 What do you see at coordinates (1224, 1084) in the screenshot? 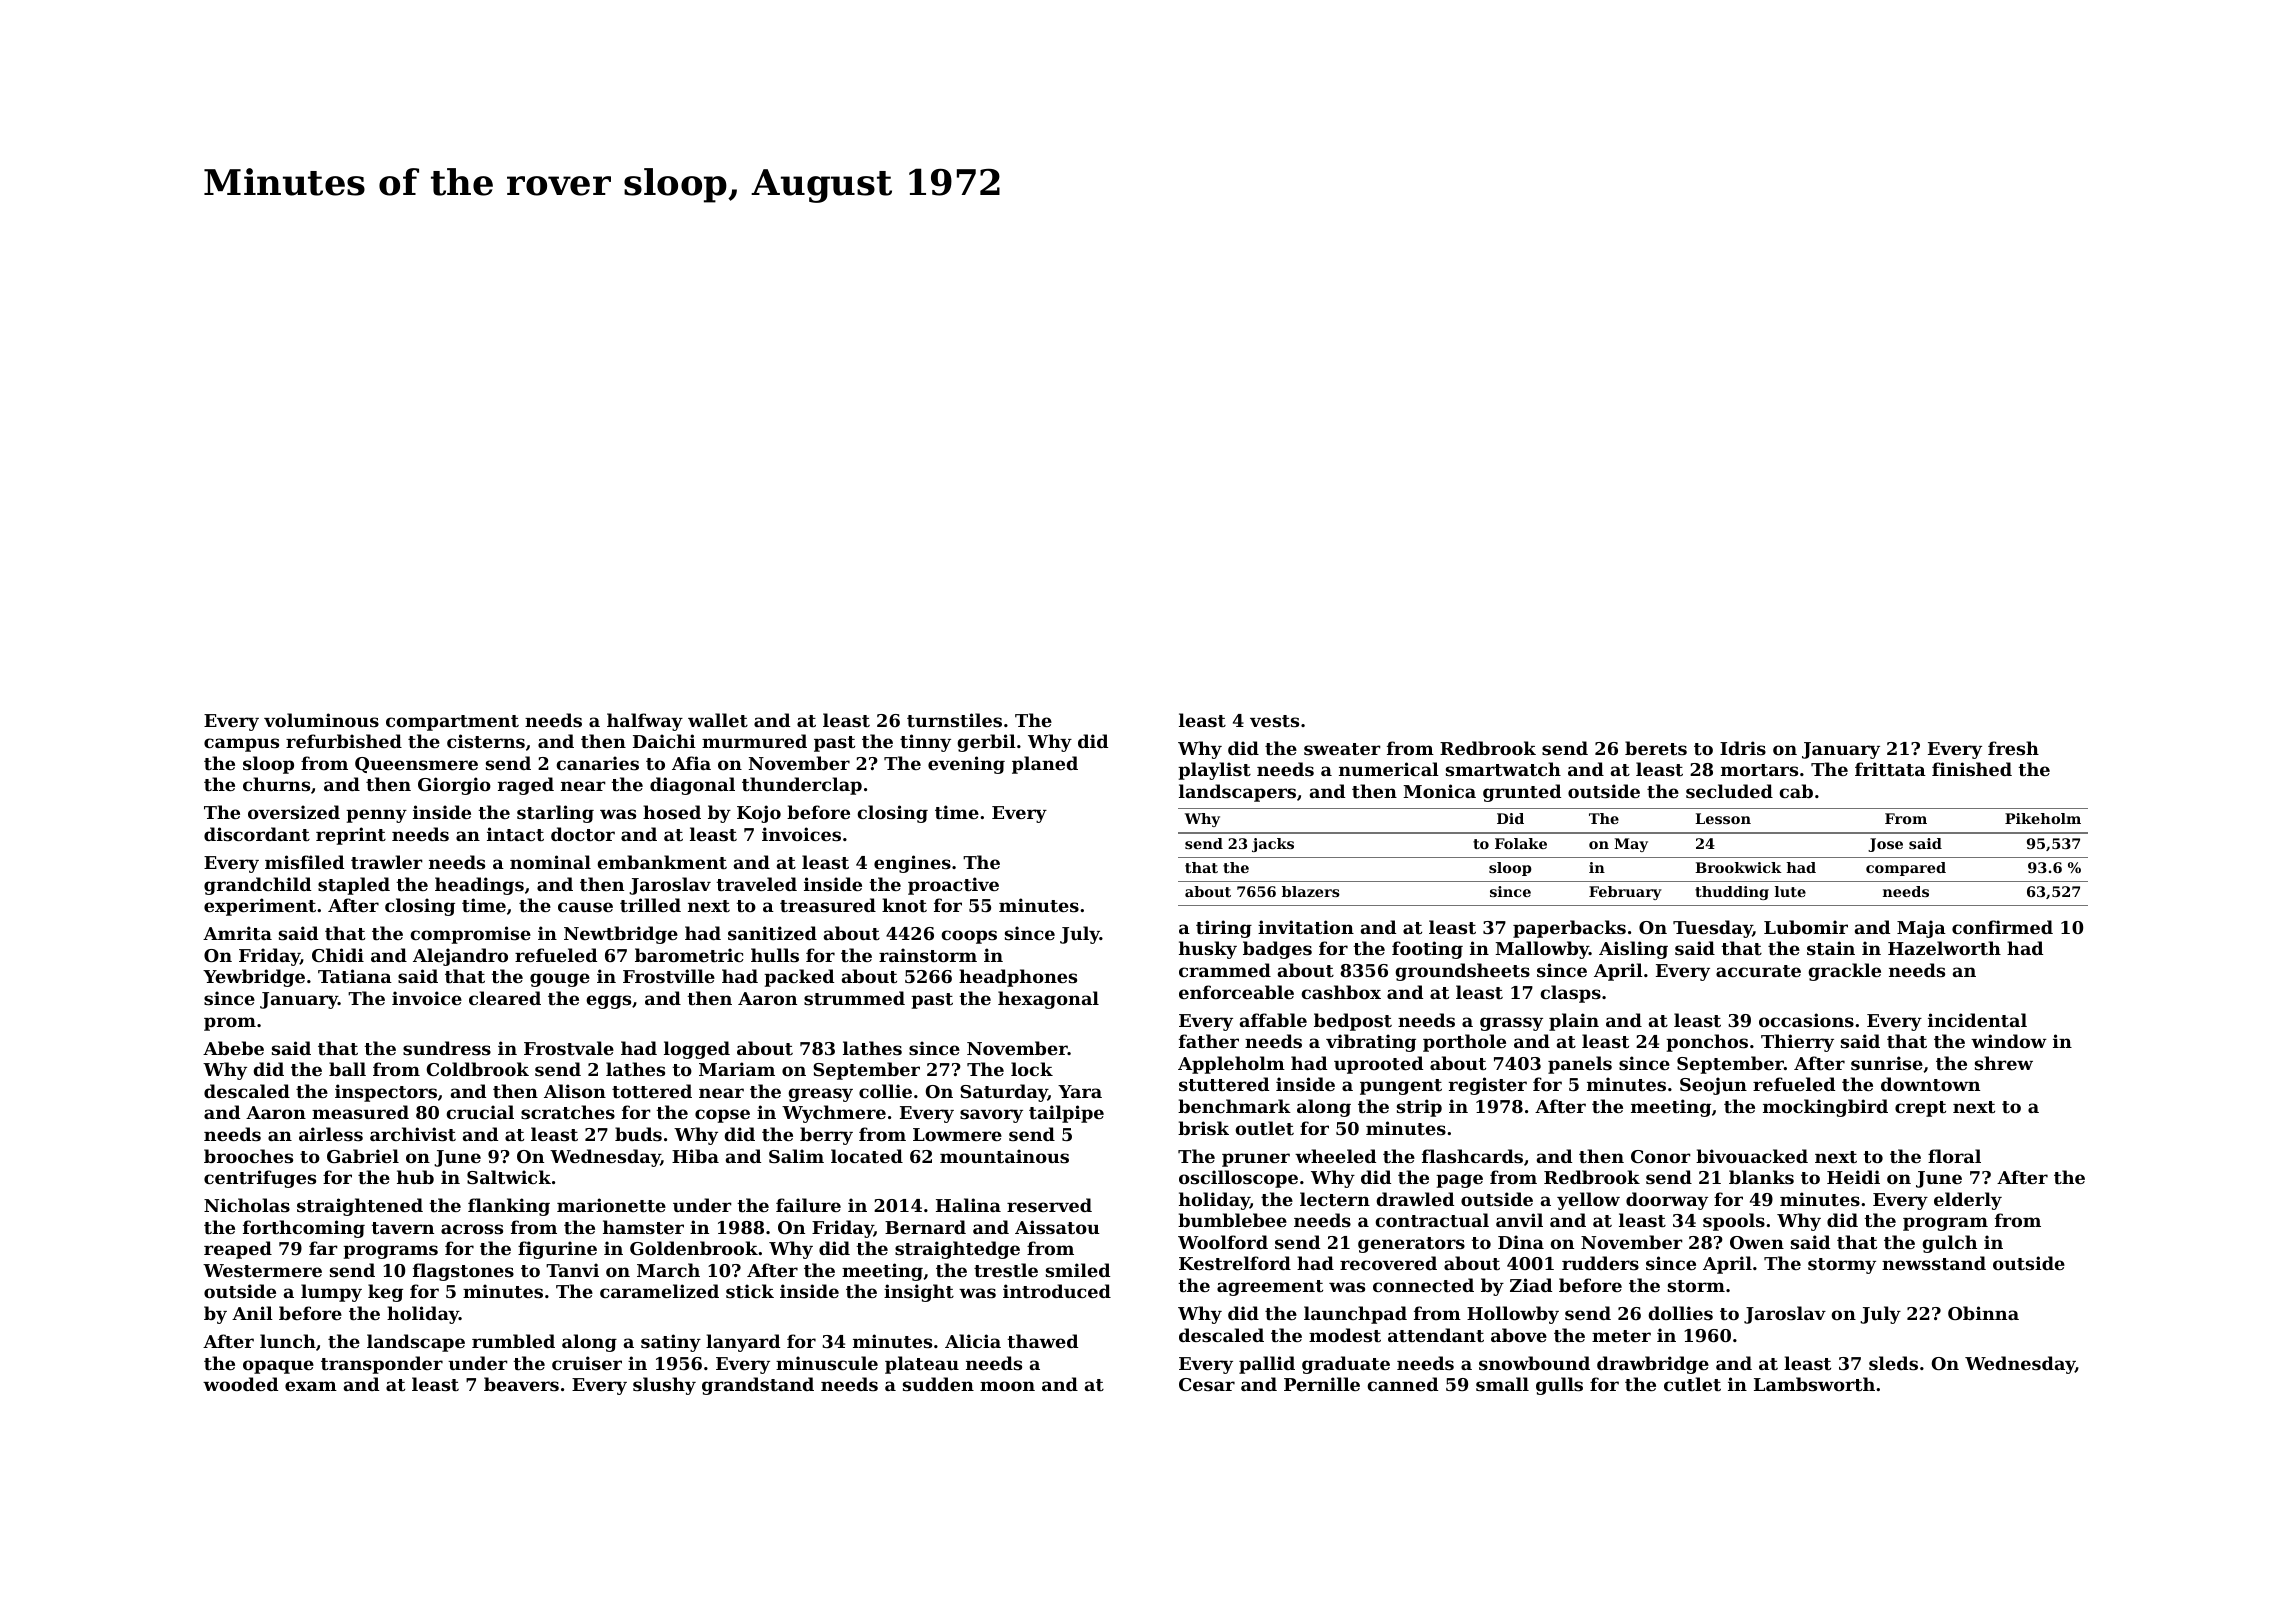
I see `stuttered` at bounding box center [1224, 1084].
